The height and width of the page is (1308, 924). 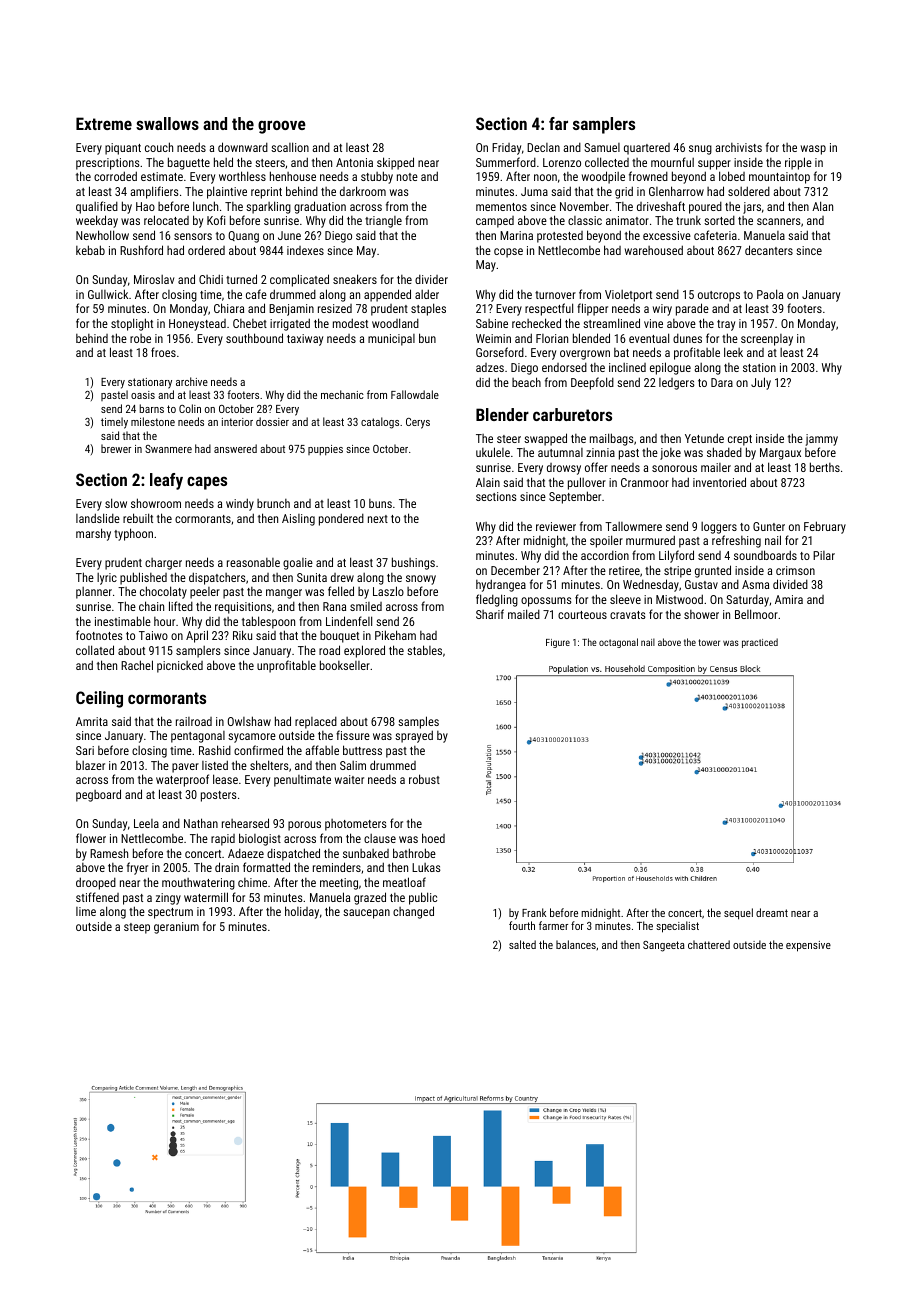 I want to click on protested, so click(x=560, y=237).
